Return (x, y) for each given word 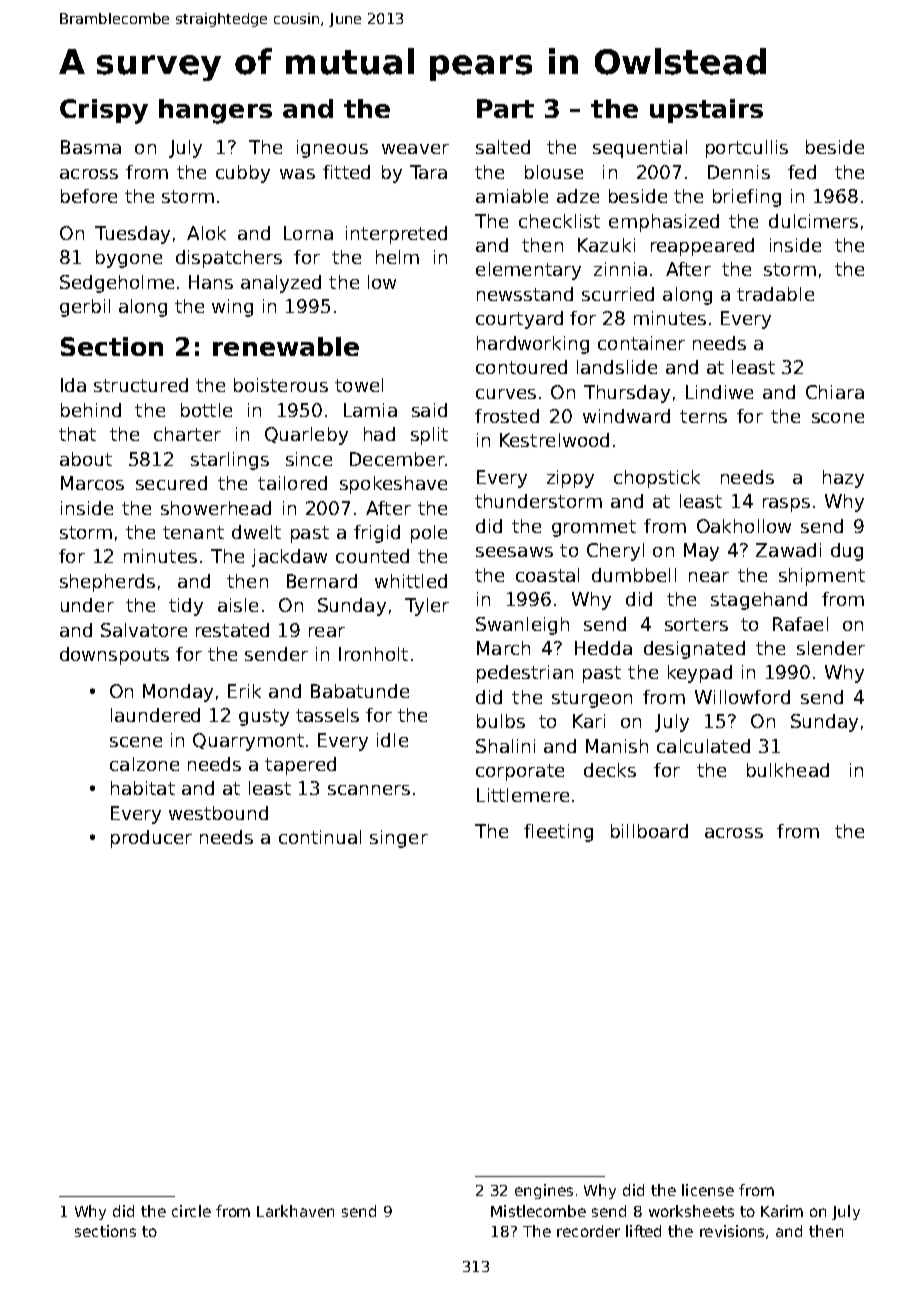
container (641, 343)
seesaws (514, 552)
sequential (640, 149)
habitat (143, 788)
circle (191, 1211)
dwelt (256, 532)
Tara (428, 172)
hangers (215, 111)
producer (151, 839)
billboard (649, 831)
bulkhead (788, 770)
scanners (369, 790)
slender (831, 648)
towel (359, 385)
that (77, 434)
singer (399, 839)
